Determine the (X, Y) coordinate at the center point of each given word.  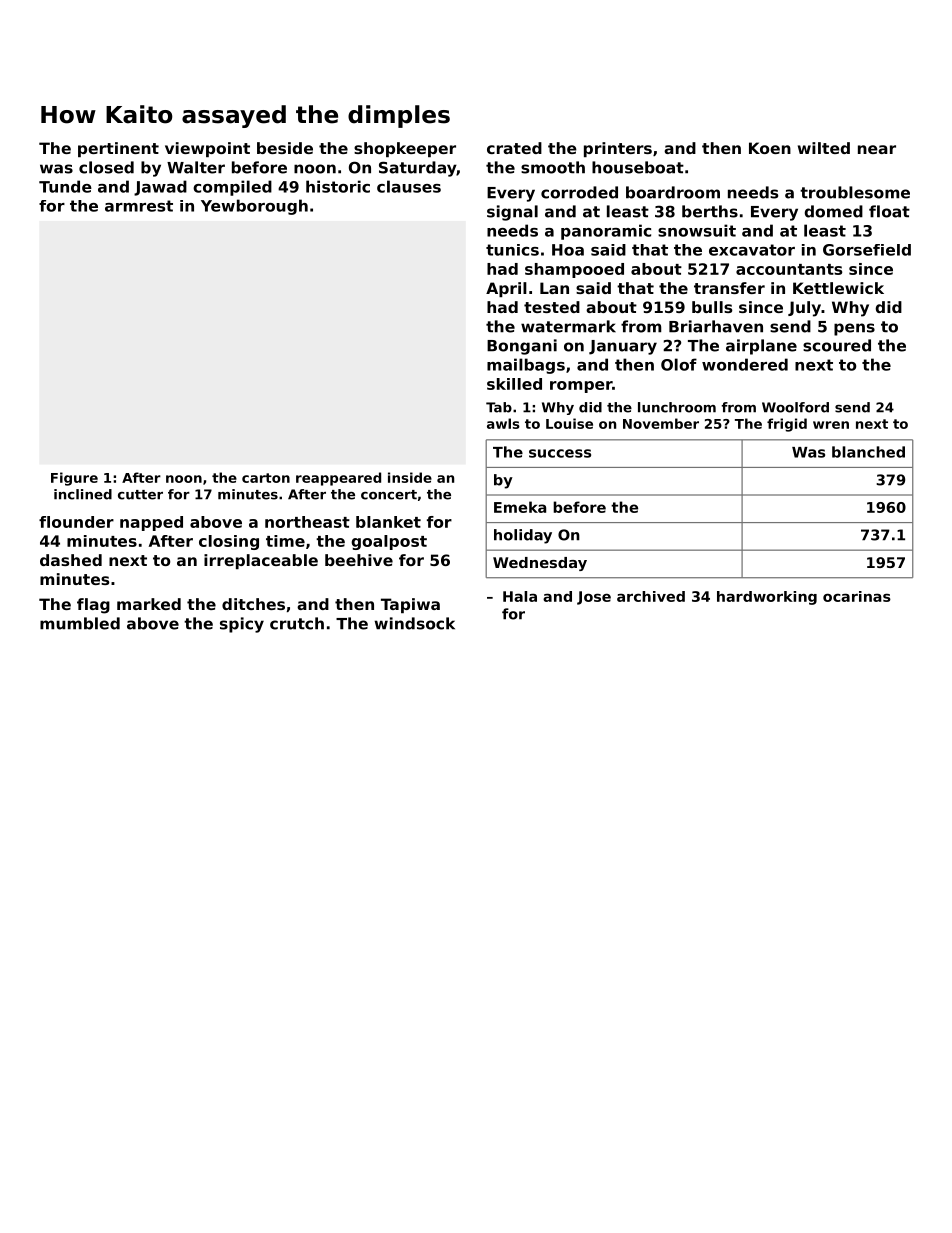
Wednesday (540, 564)
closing (229, 542)
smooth (553, 167)
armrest (139, 206)
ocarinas (857, 596)
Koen (770, 148)
